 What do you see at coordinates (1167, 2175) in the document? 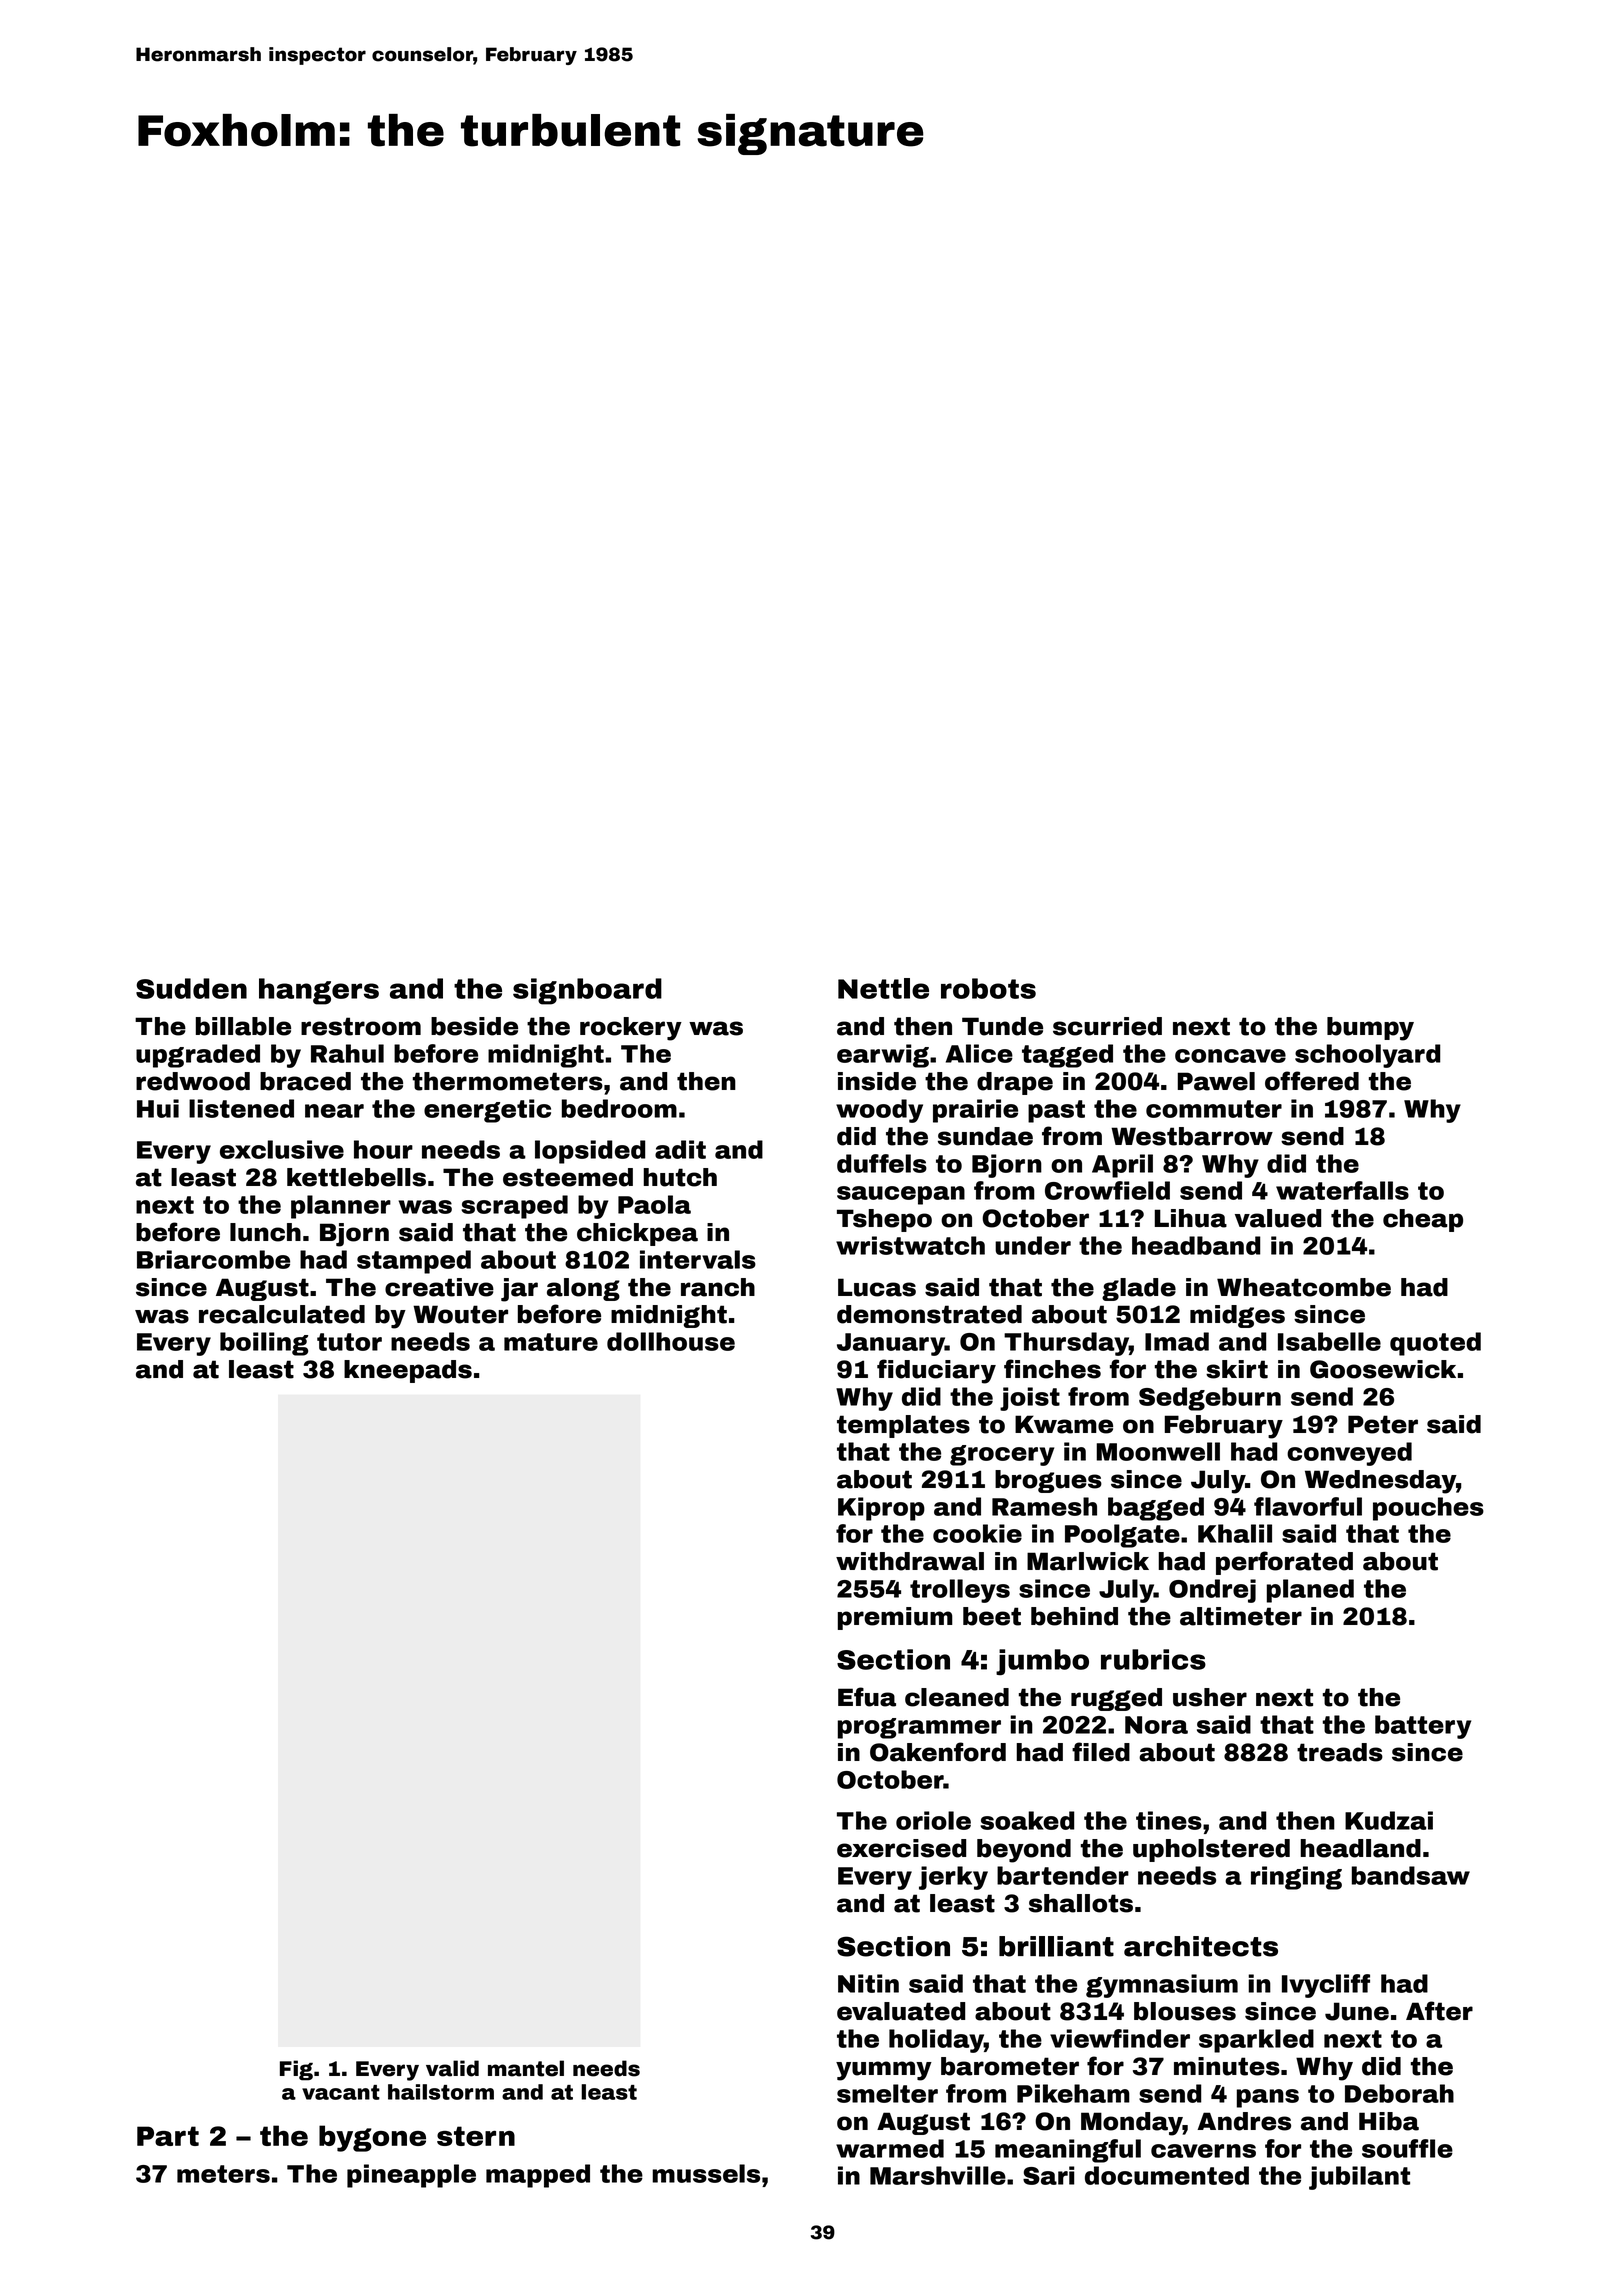
I see `documented` at bounding box center [1167, 2175].
